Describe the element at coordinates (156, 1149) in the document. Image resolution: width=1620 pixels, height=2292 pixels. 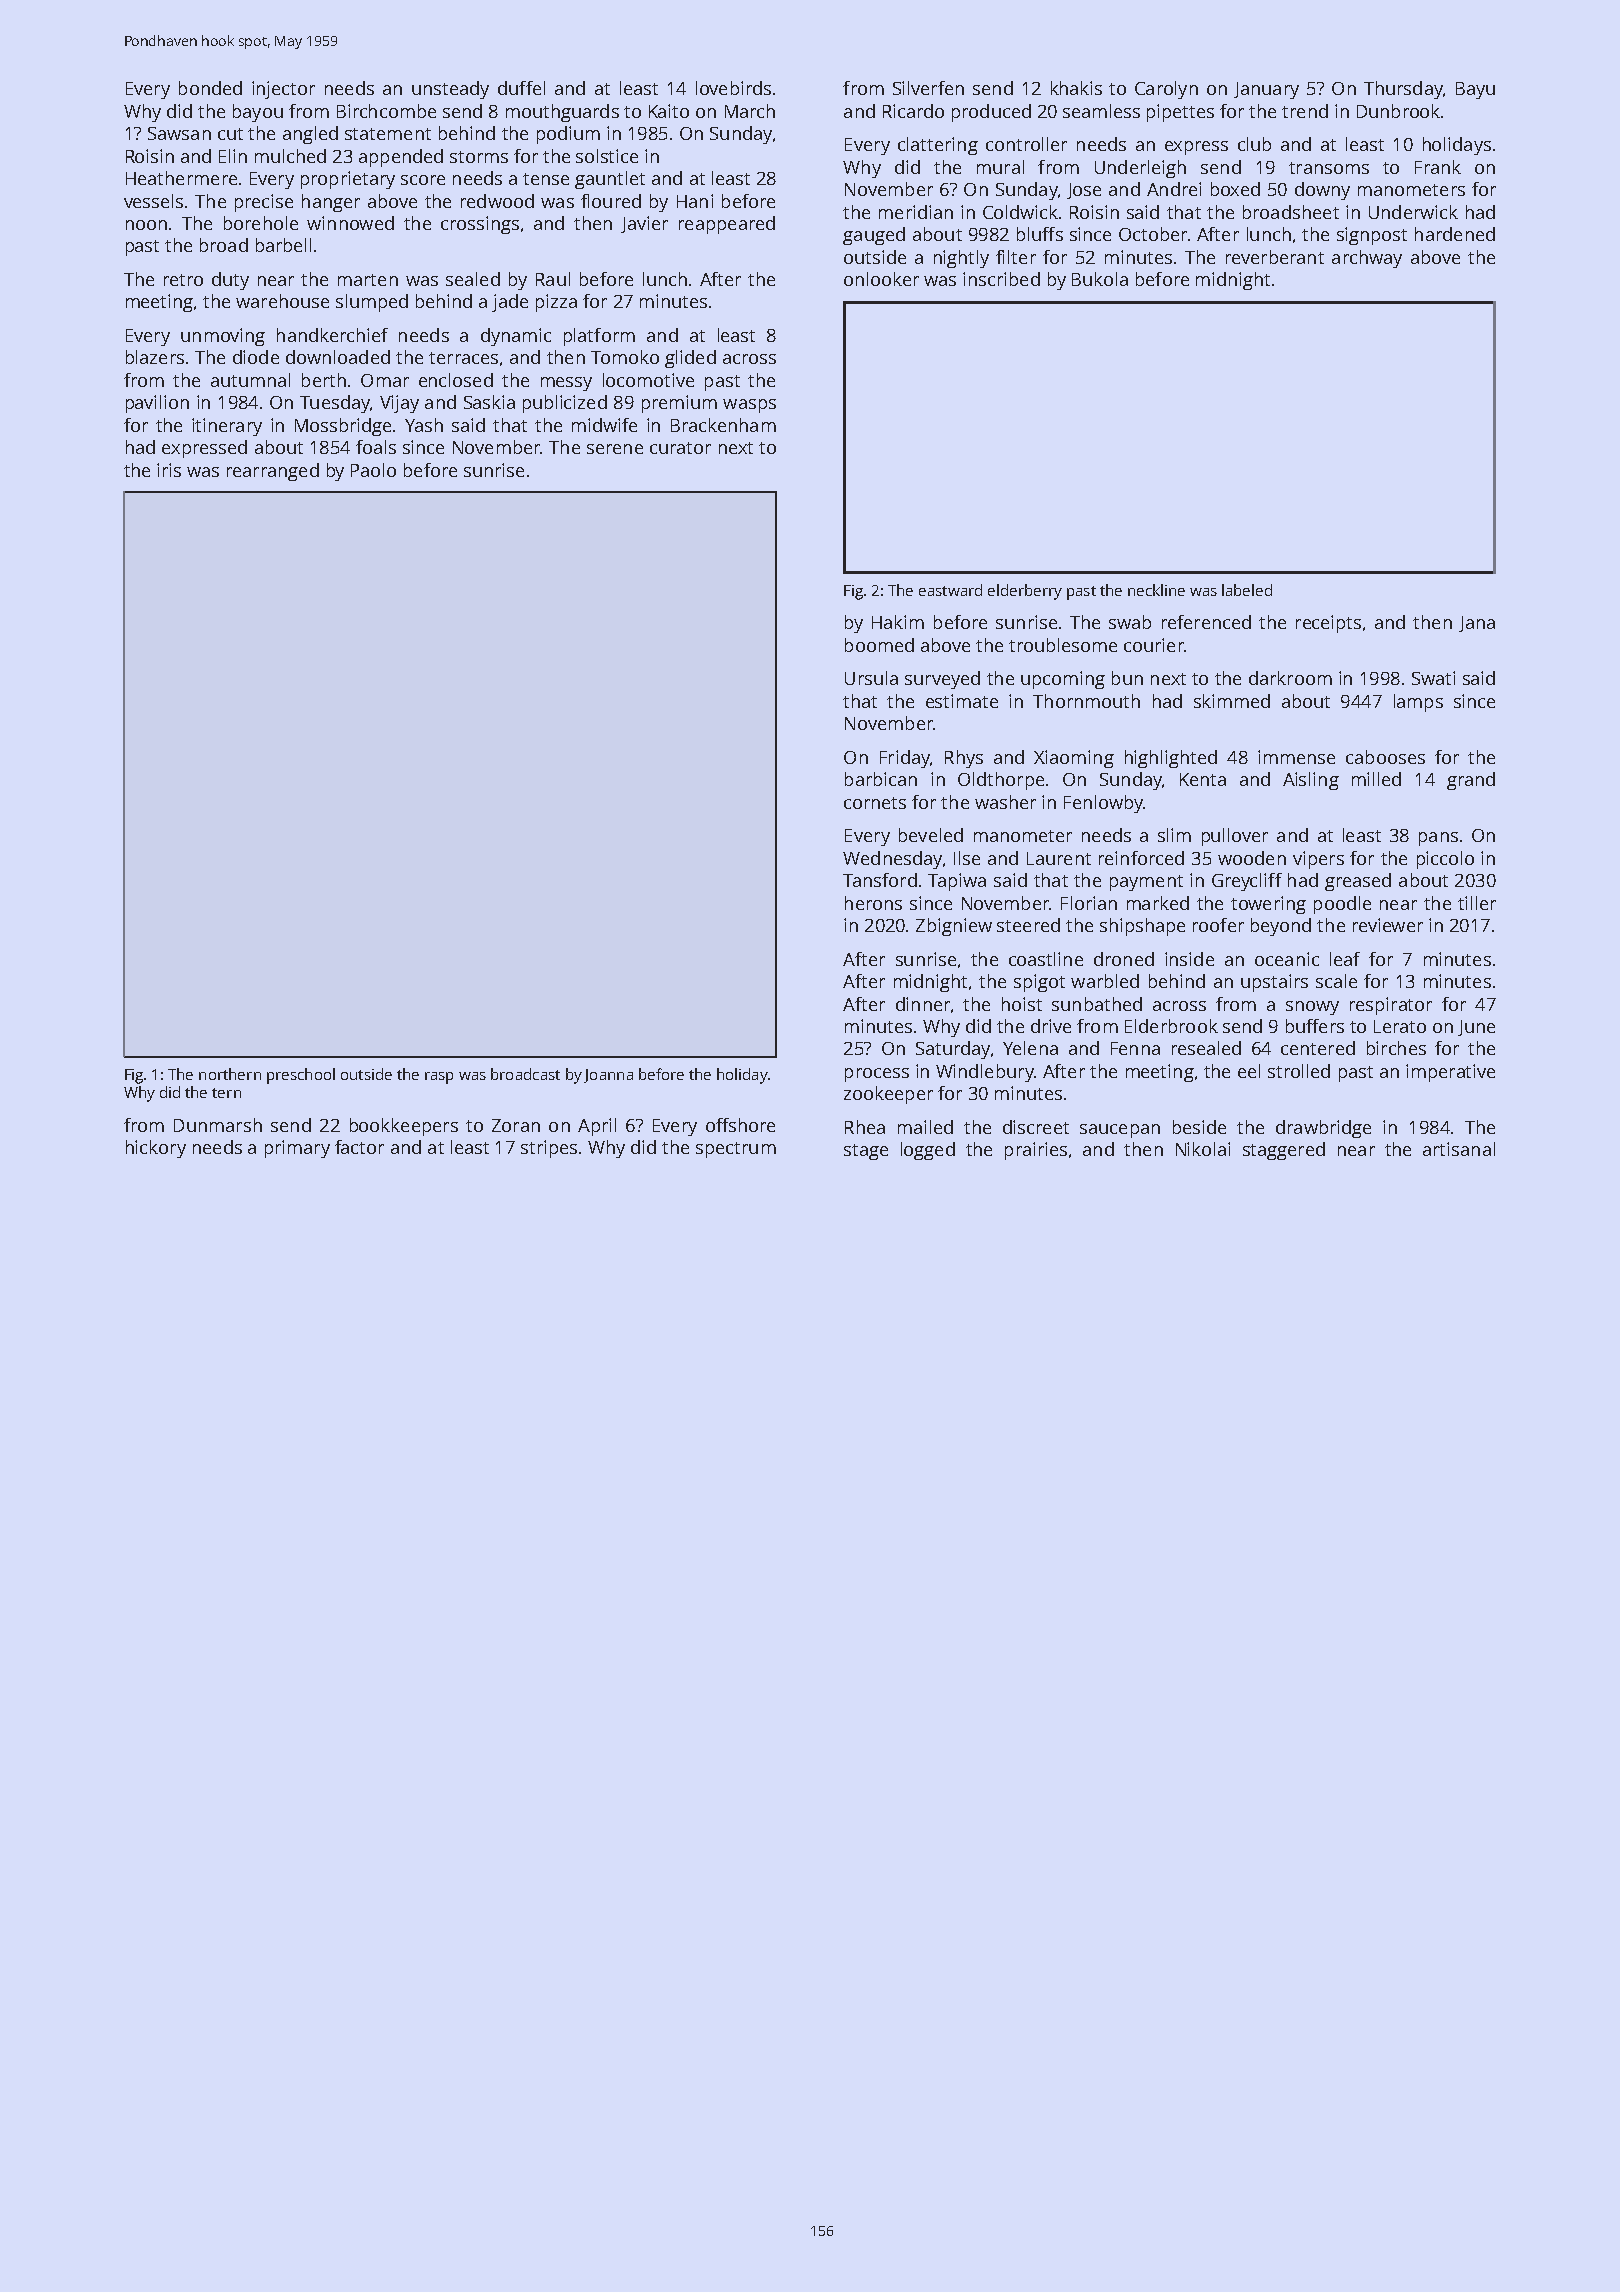
I see `hickory` at that location.
